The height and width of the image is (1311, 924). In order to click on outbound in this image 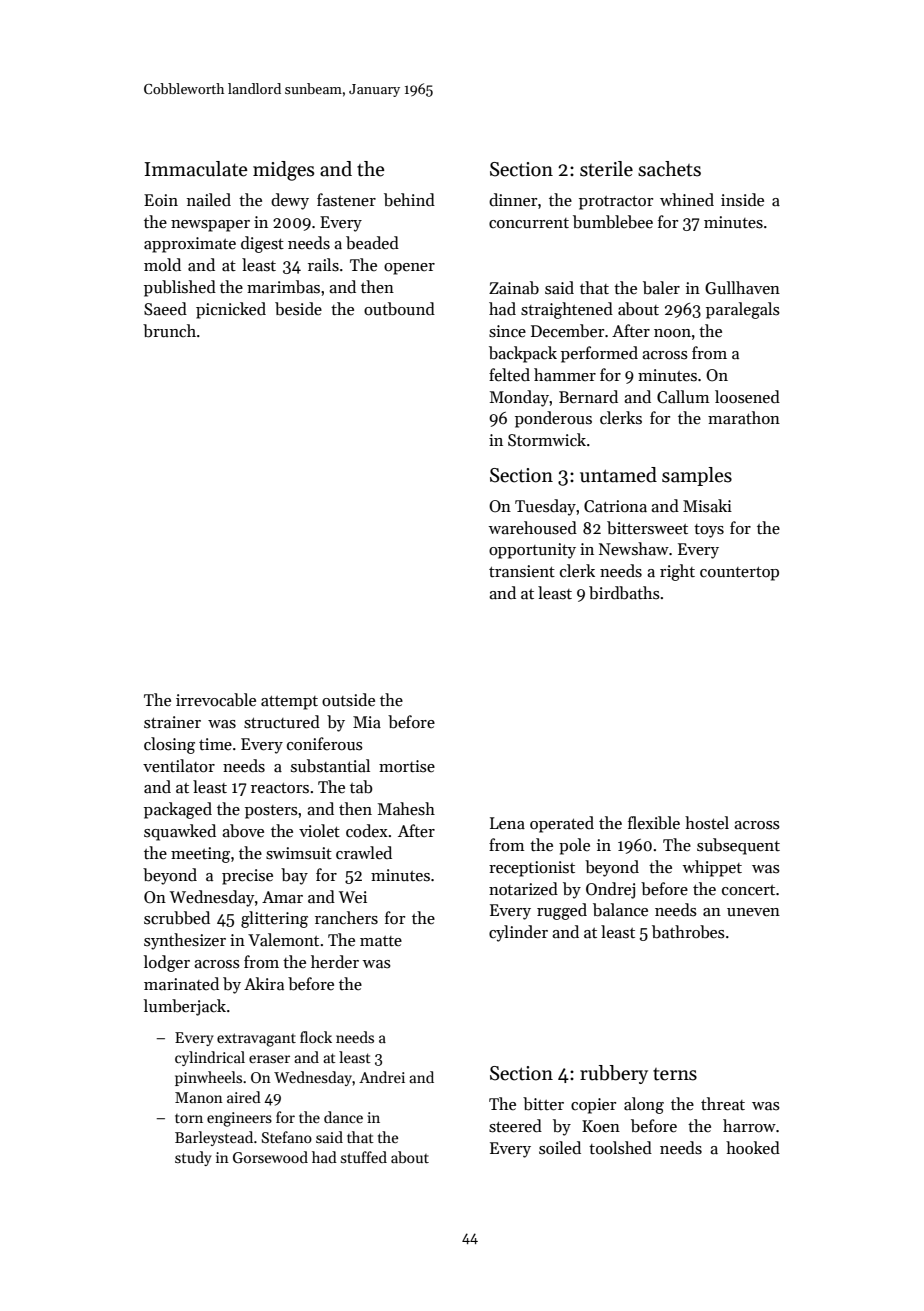, I will do `click(399, 309)`.
